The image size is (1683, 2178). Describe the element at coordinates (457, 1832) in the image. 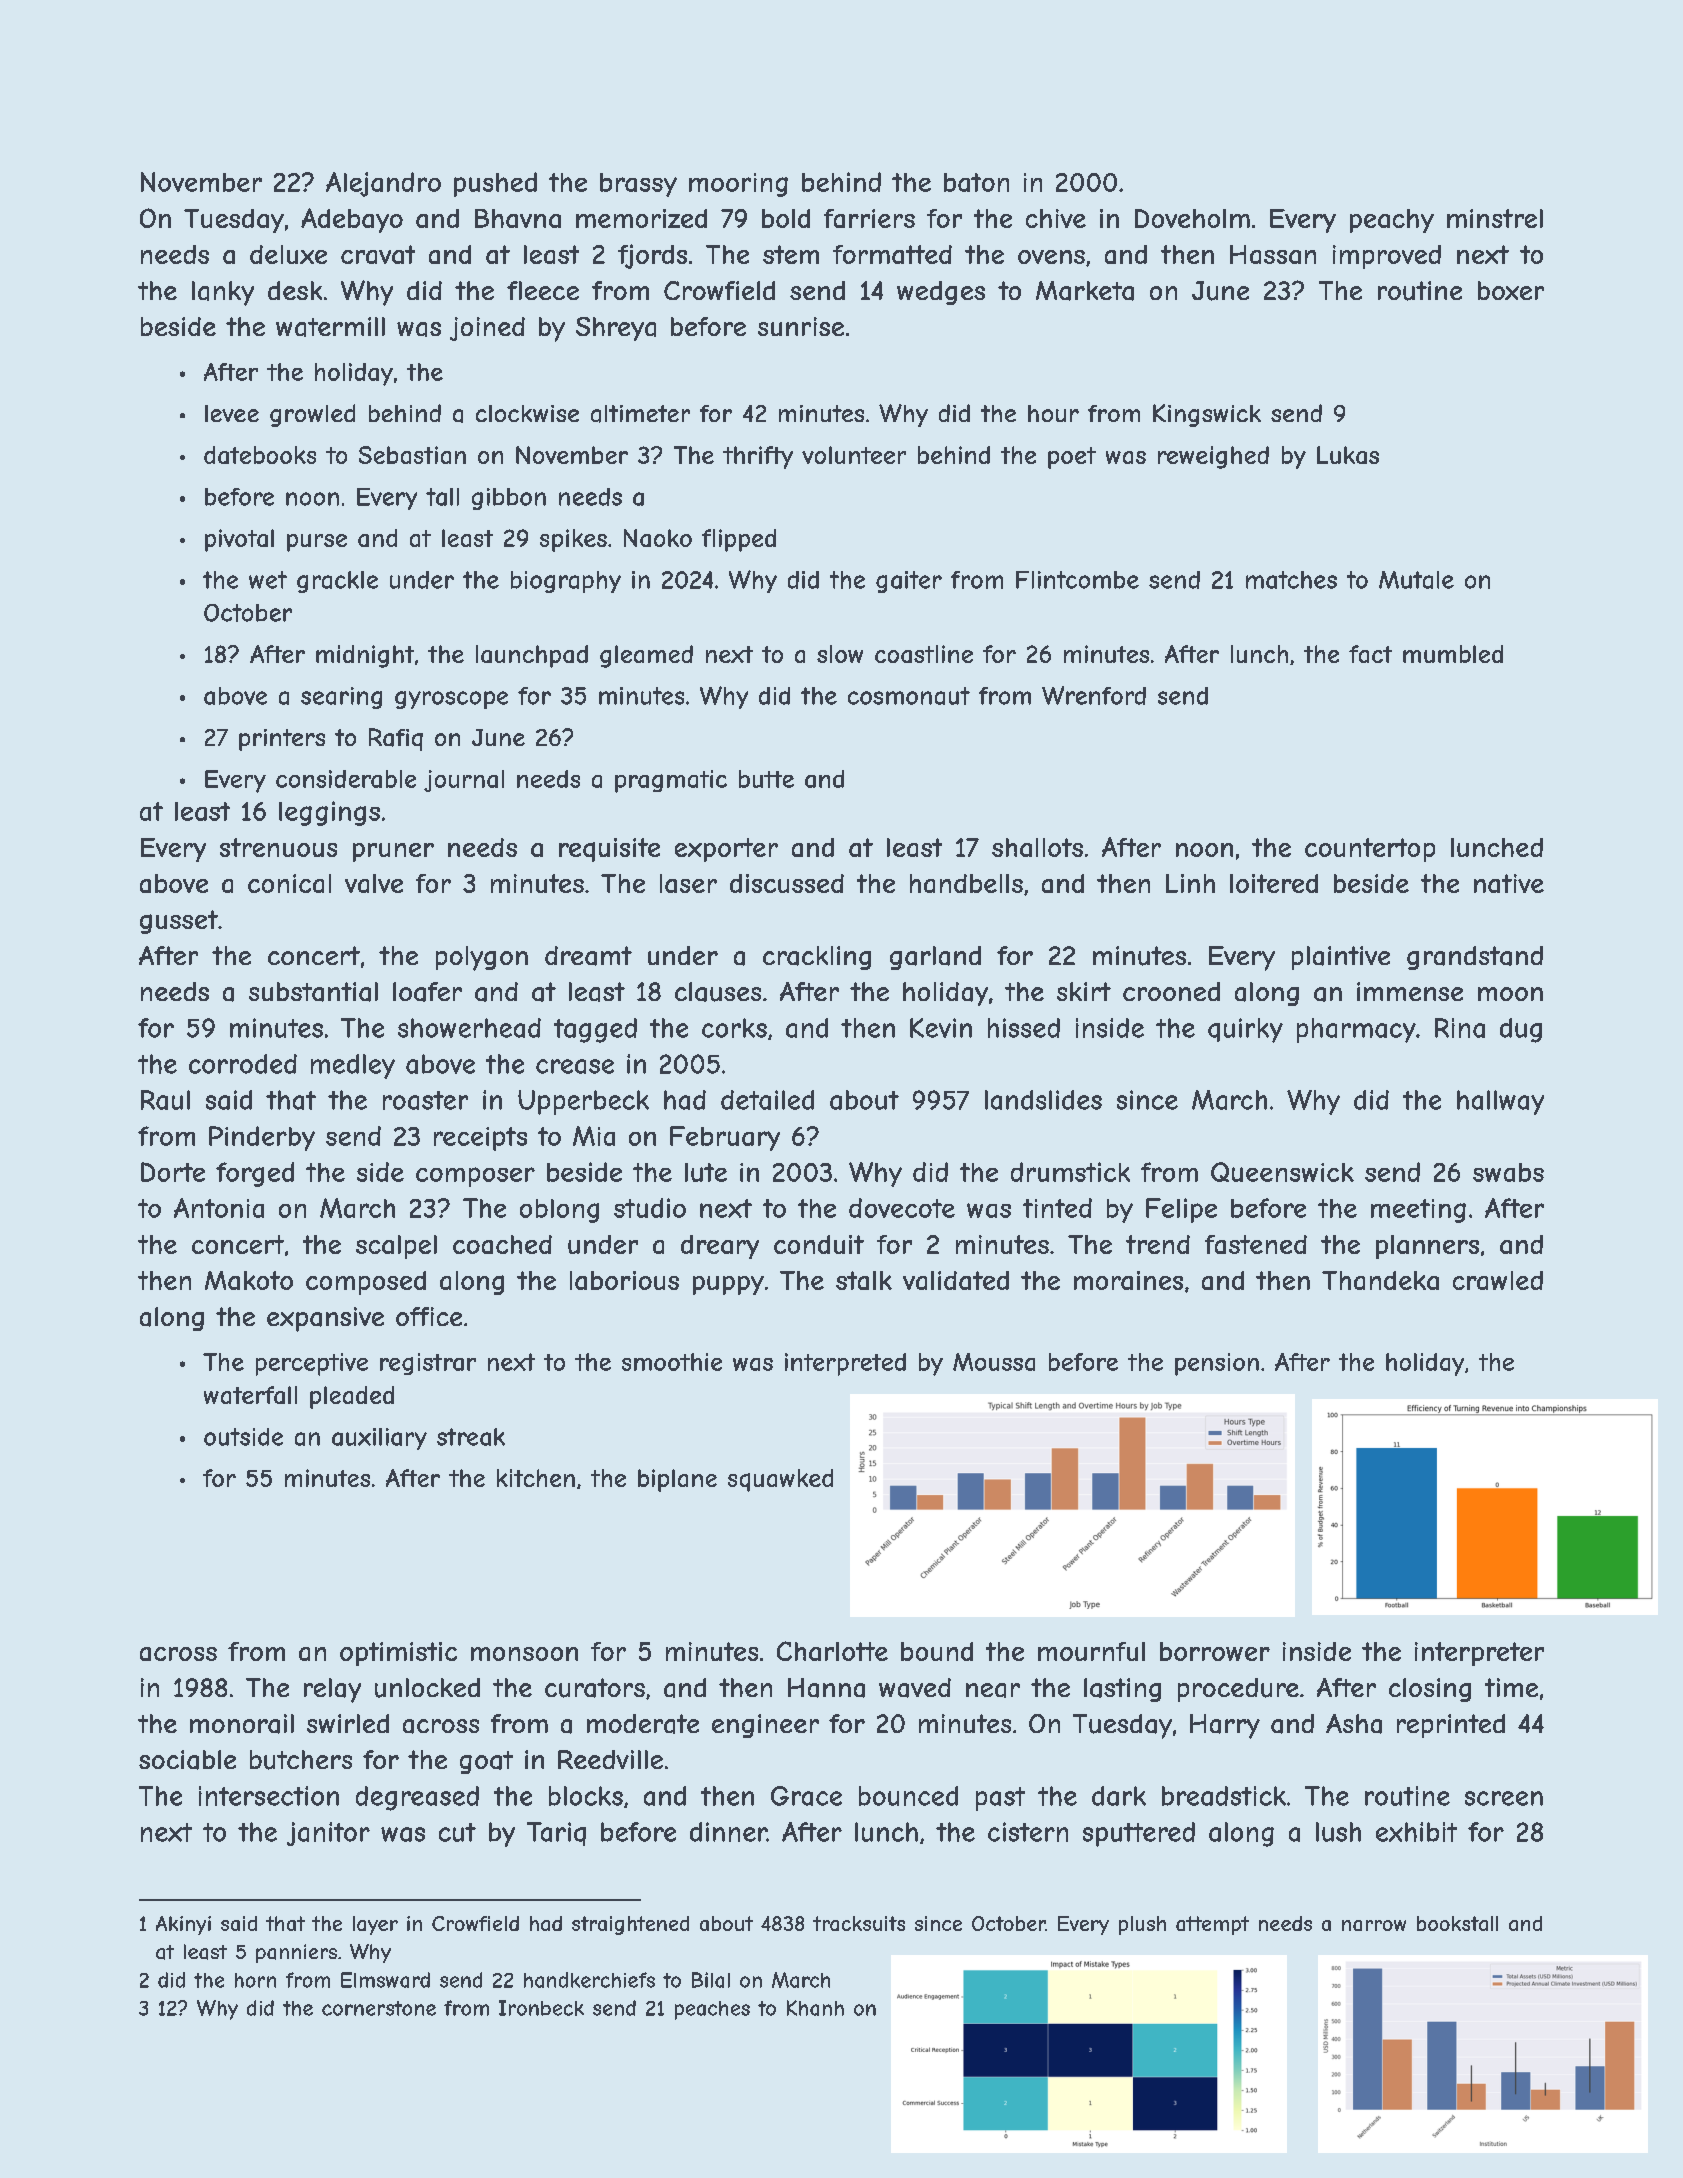

I see `cut` at that location.
